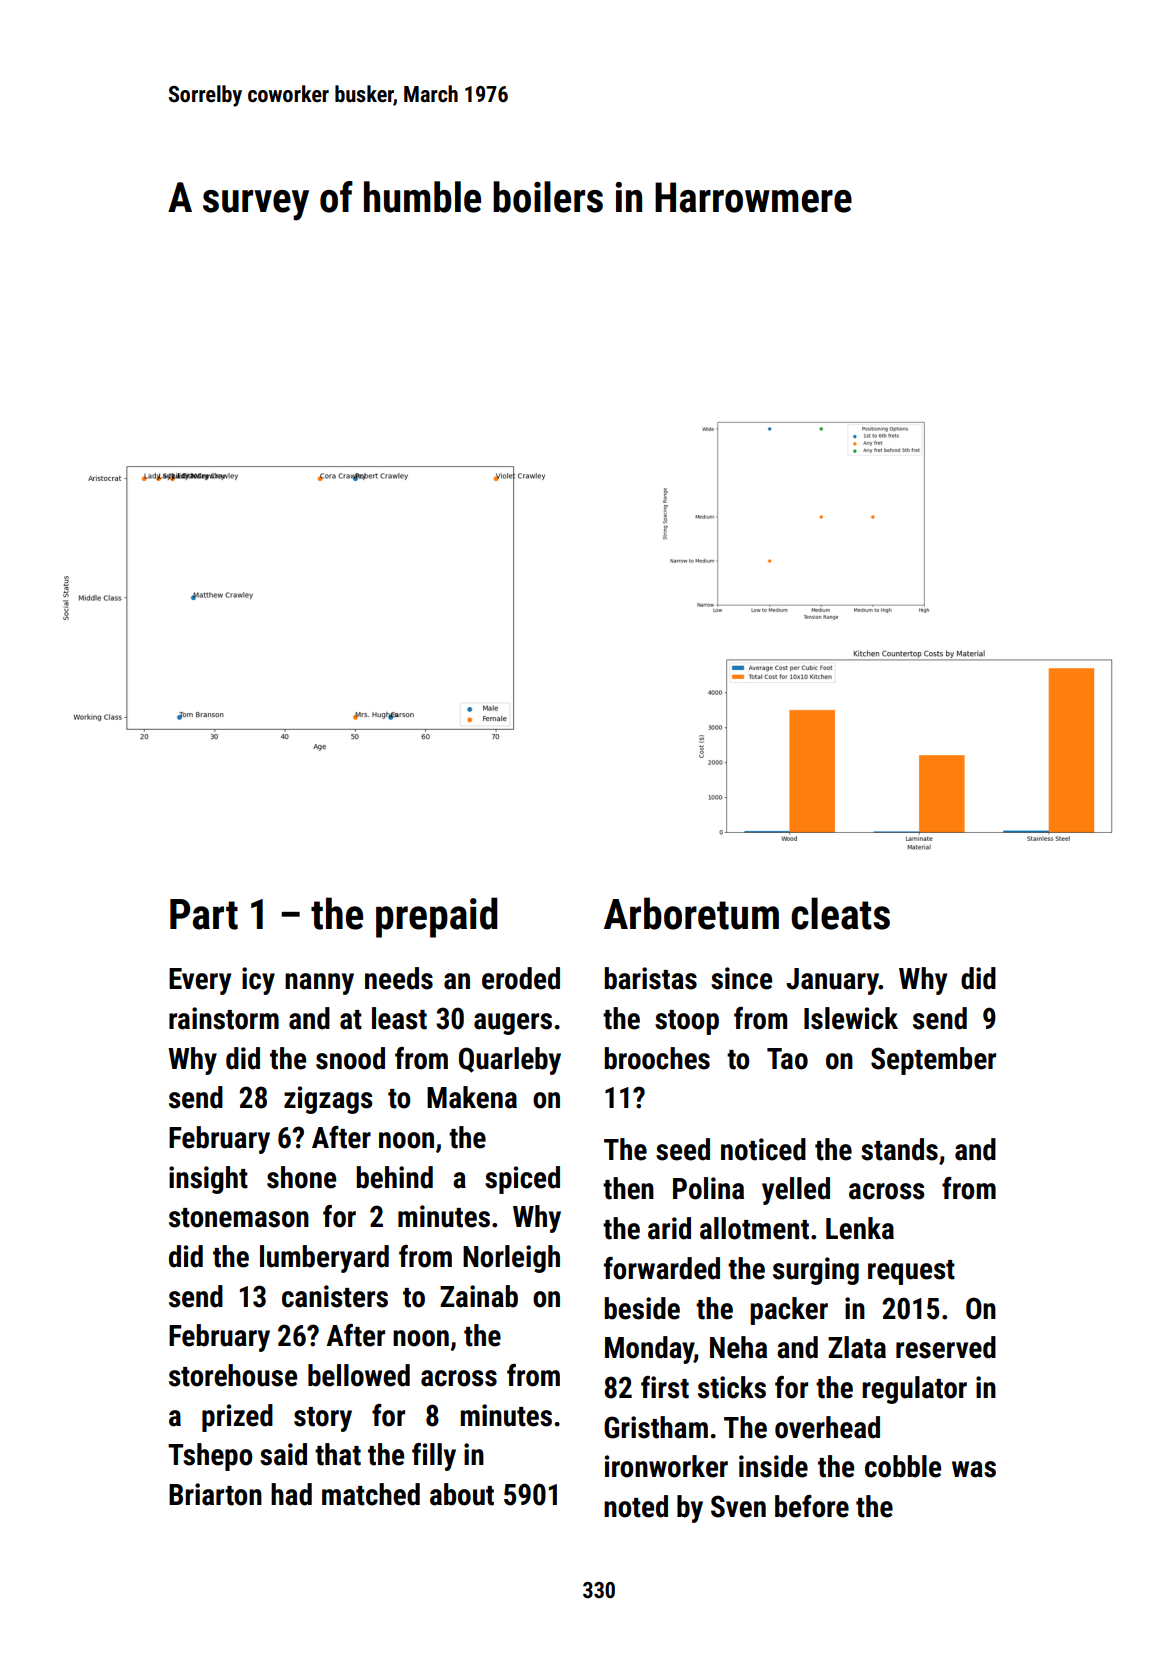  I want to click on Part, so click(204, 914).
